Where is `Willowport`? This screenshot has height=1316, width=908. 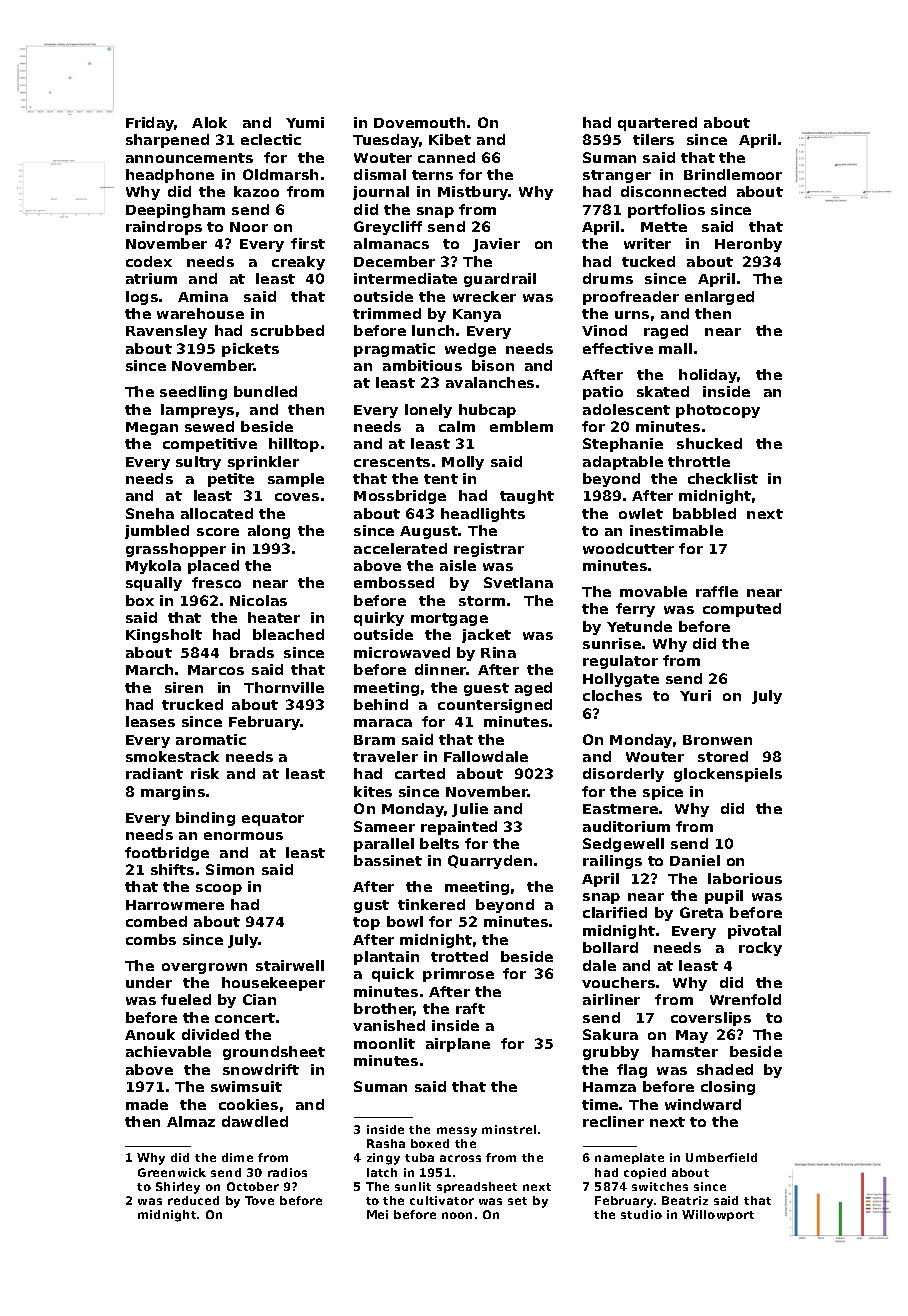 Willowport is located at coordinates (718, 1215).
